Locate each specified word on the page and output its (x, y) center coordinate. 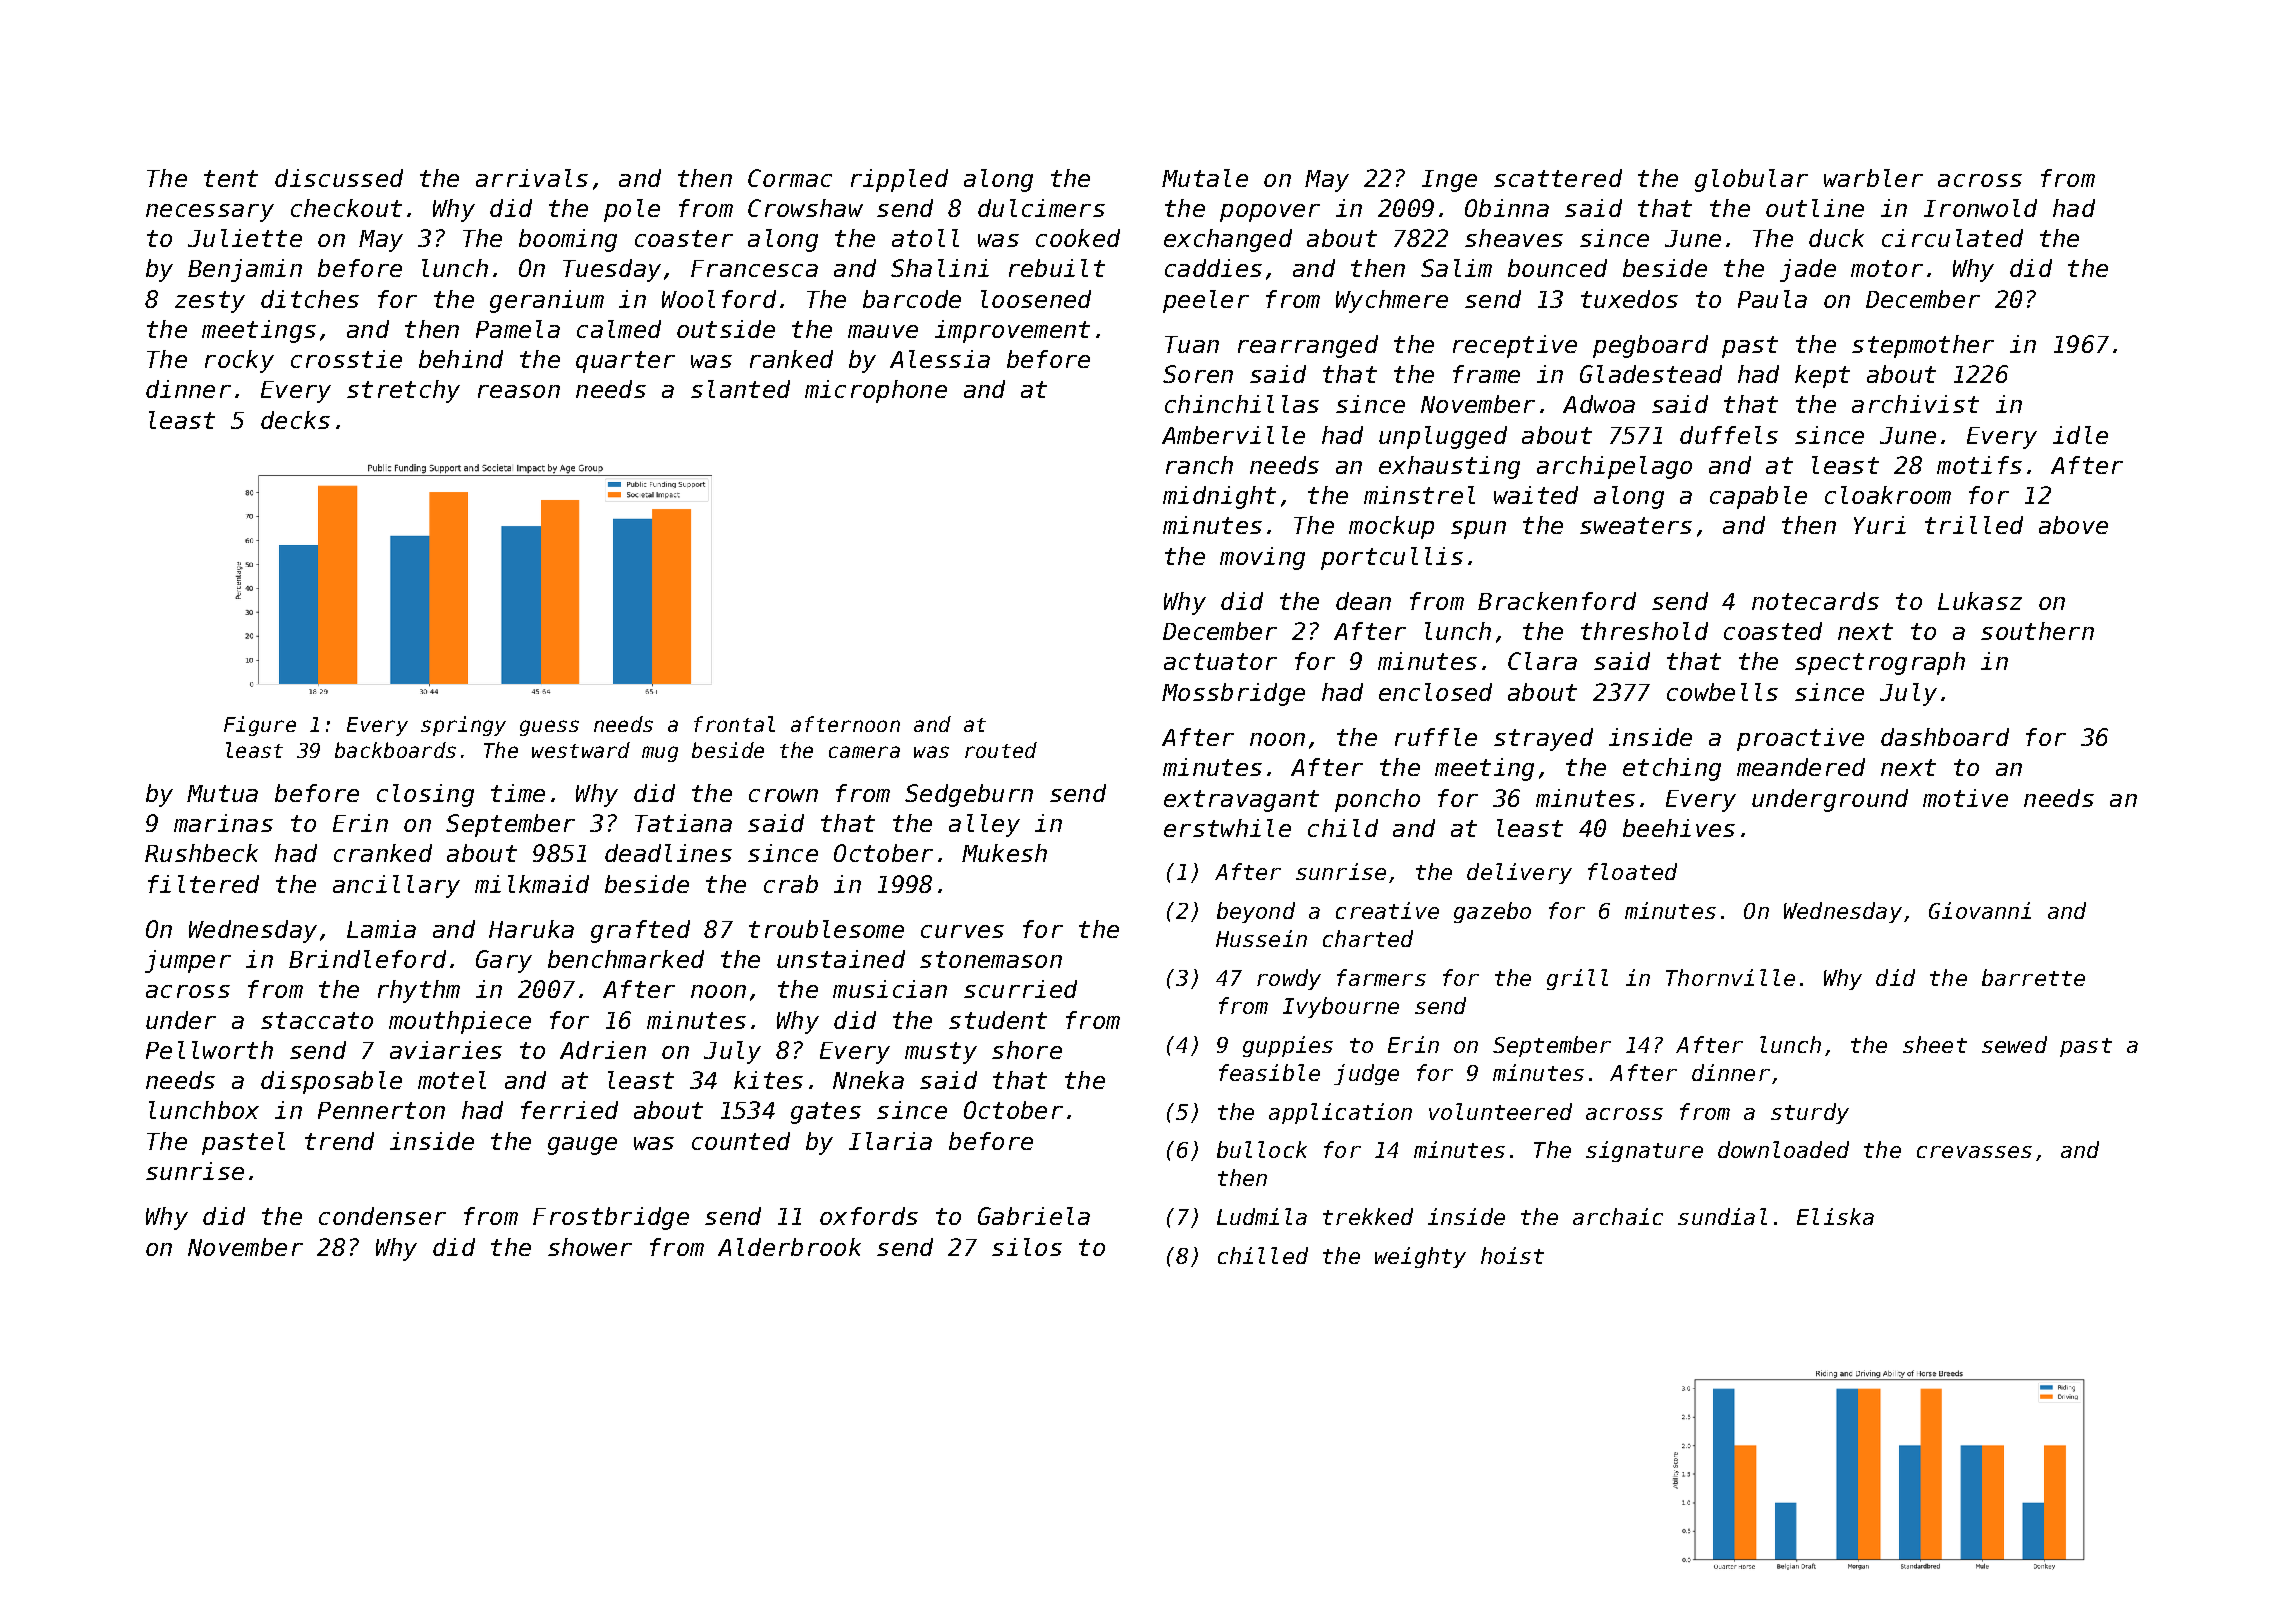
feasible (1269, 1072)
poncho (1377, 800)
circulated (1952, 238)
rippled (899, 180)
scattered (1558, 178)
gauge (582, 1146)
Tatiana (683, 823)
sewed (2014, 1044)
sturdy (1810, 1113)
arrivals (532, 178)
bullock (1262, 1149)
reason (519, 391)
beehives (1679, 828)
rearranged (1308, 346)
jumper (188, 961)
